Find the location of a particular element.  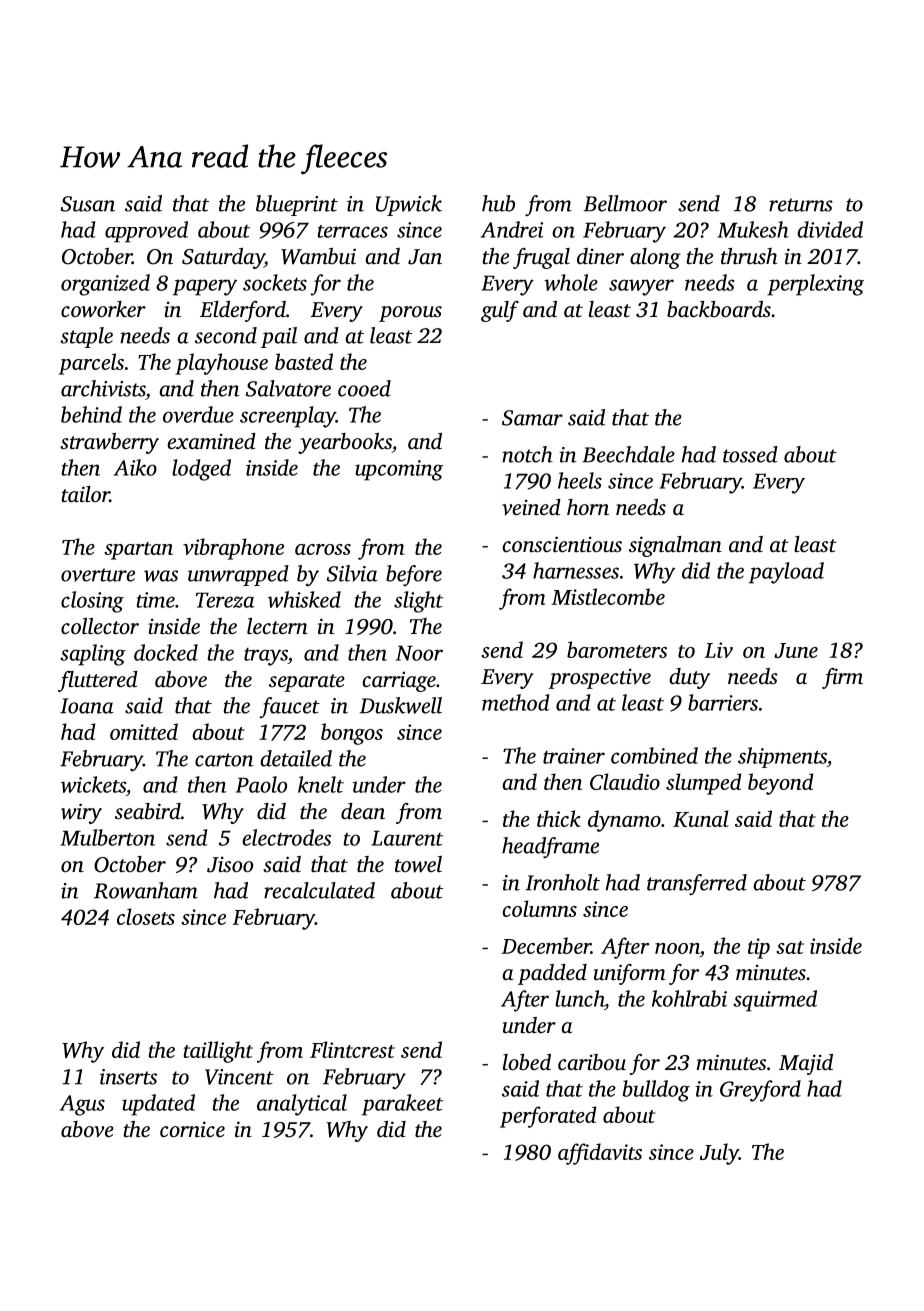

padded is located at coordinates (552, 974).
